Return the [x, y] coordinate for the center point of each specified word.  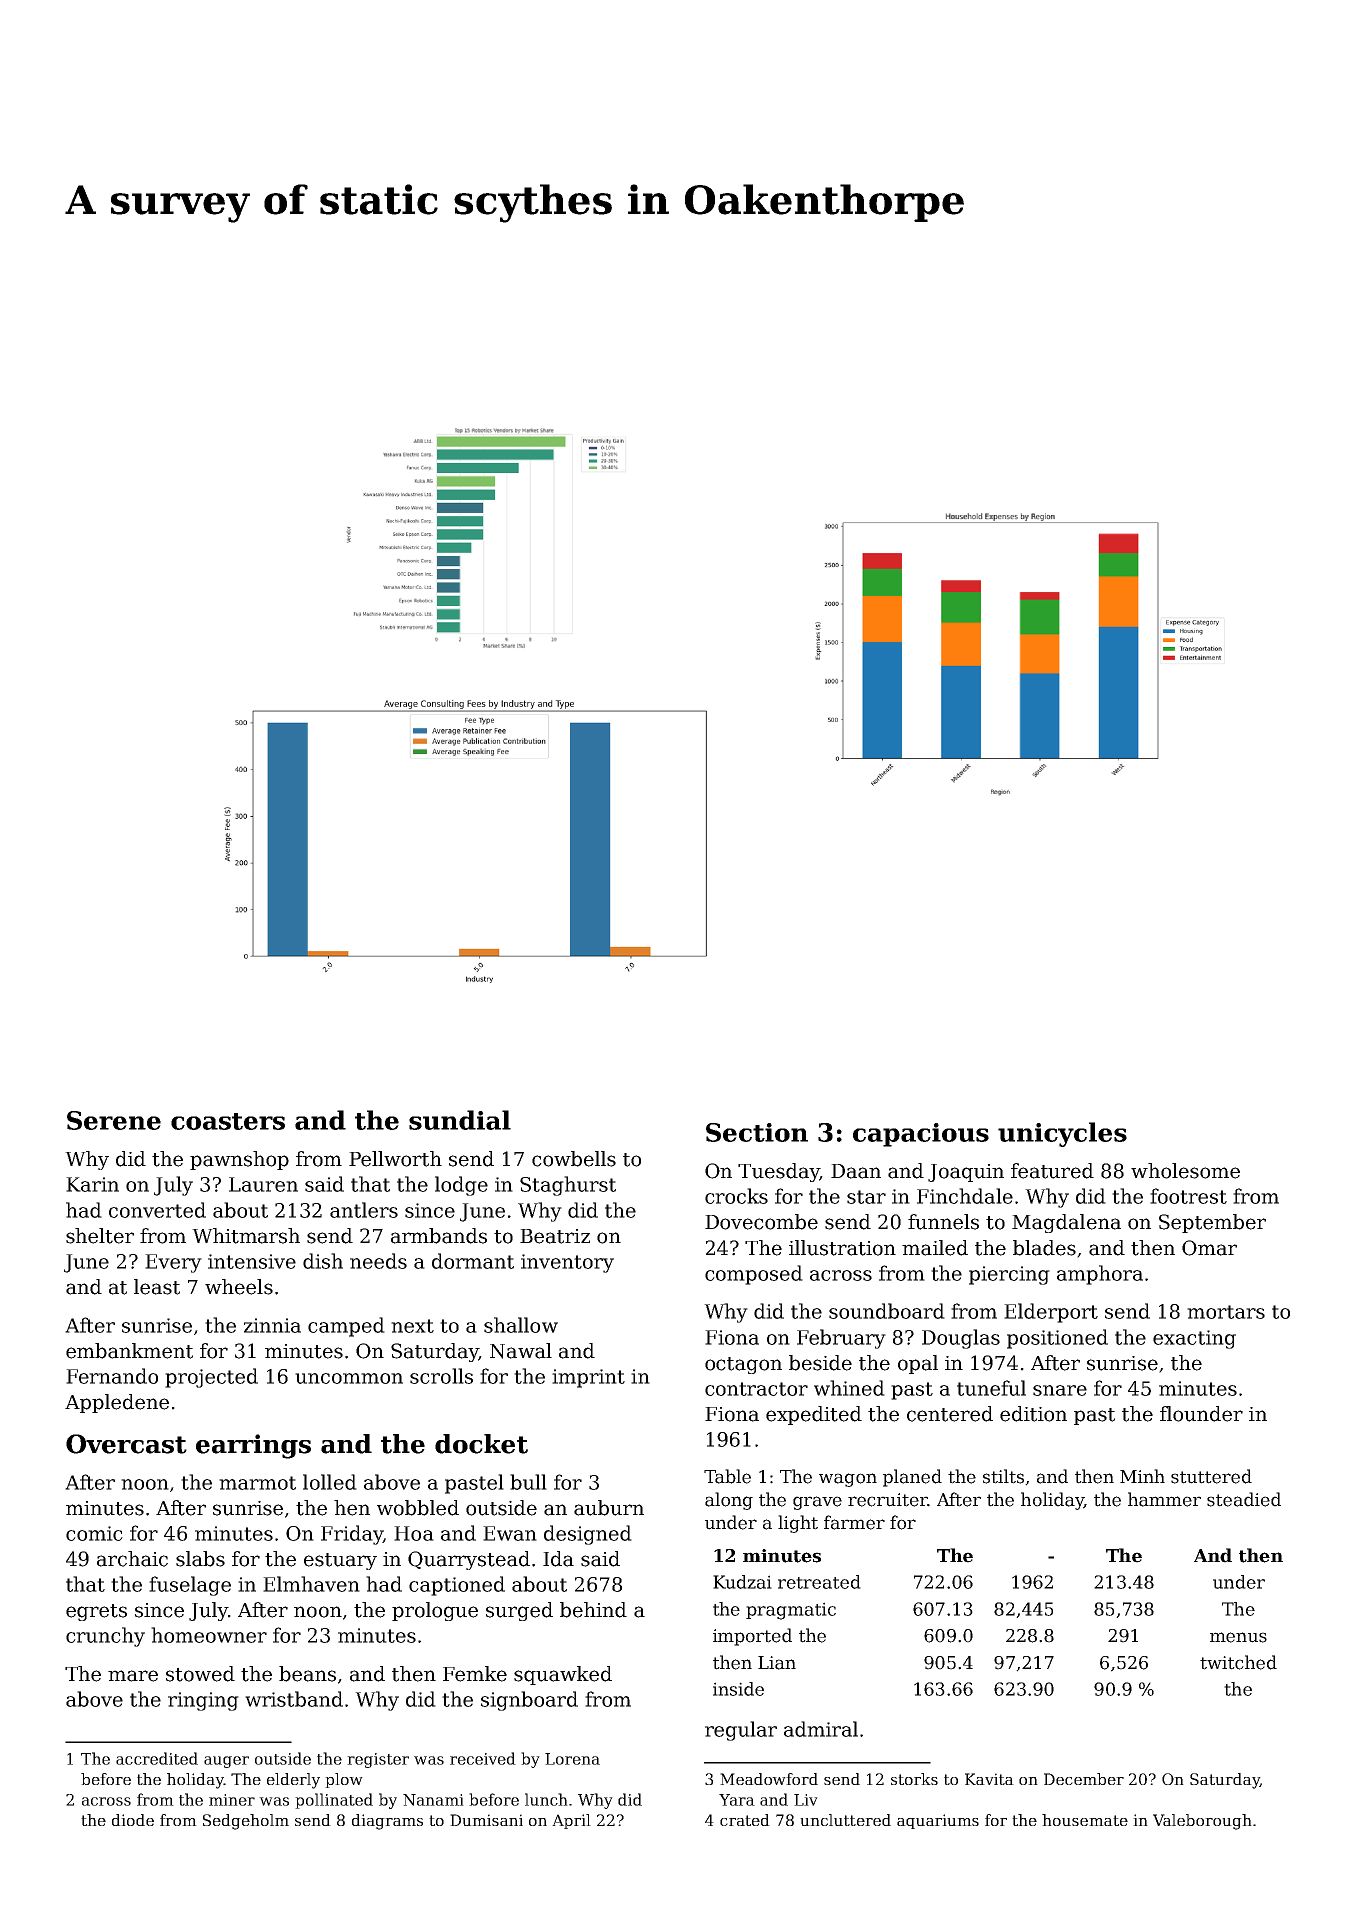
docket [481, 1444]
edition [1033, 1414]
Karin [92, 1184]
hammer [1164, 1499]
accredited [157, 1758]
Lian [777, 1663]
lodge [461, 1186]
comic [94, 1533]
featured [1052, 1171]
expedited [814, 1415]
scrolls [441, 1376]
